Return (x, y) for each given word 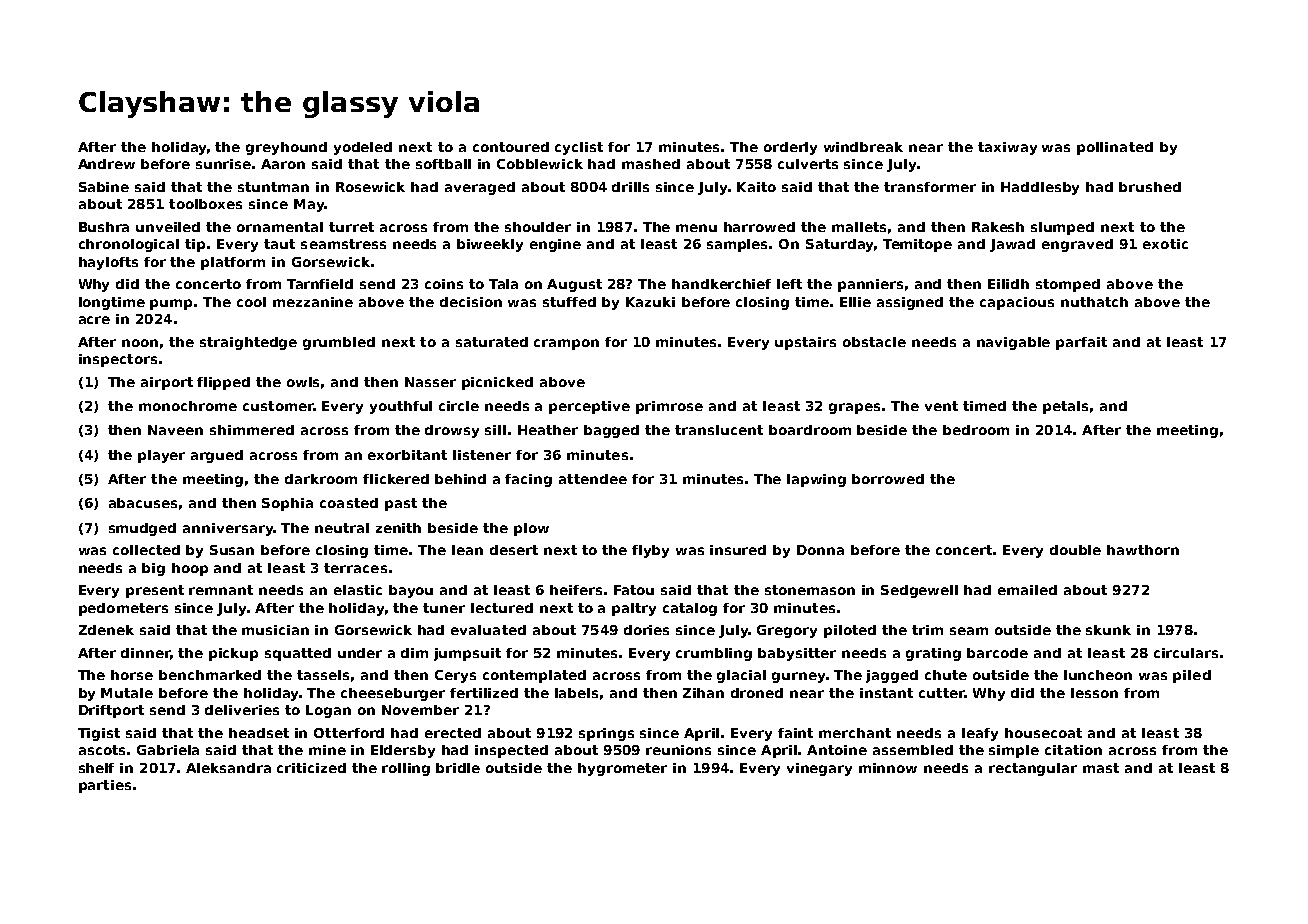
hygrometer (622, 769)
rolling (406, 769)
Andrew (106, 164)
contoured (511, 147)
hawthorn (1143, 550)
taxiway (1007, 148)
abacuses (143, 503)
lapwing (816, 480)
